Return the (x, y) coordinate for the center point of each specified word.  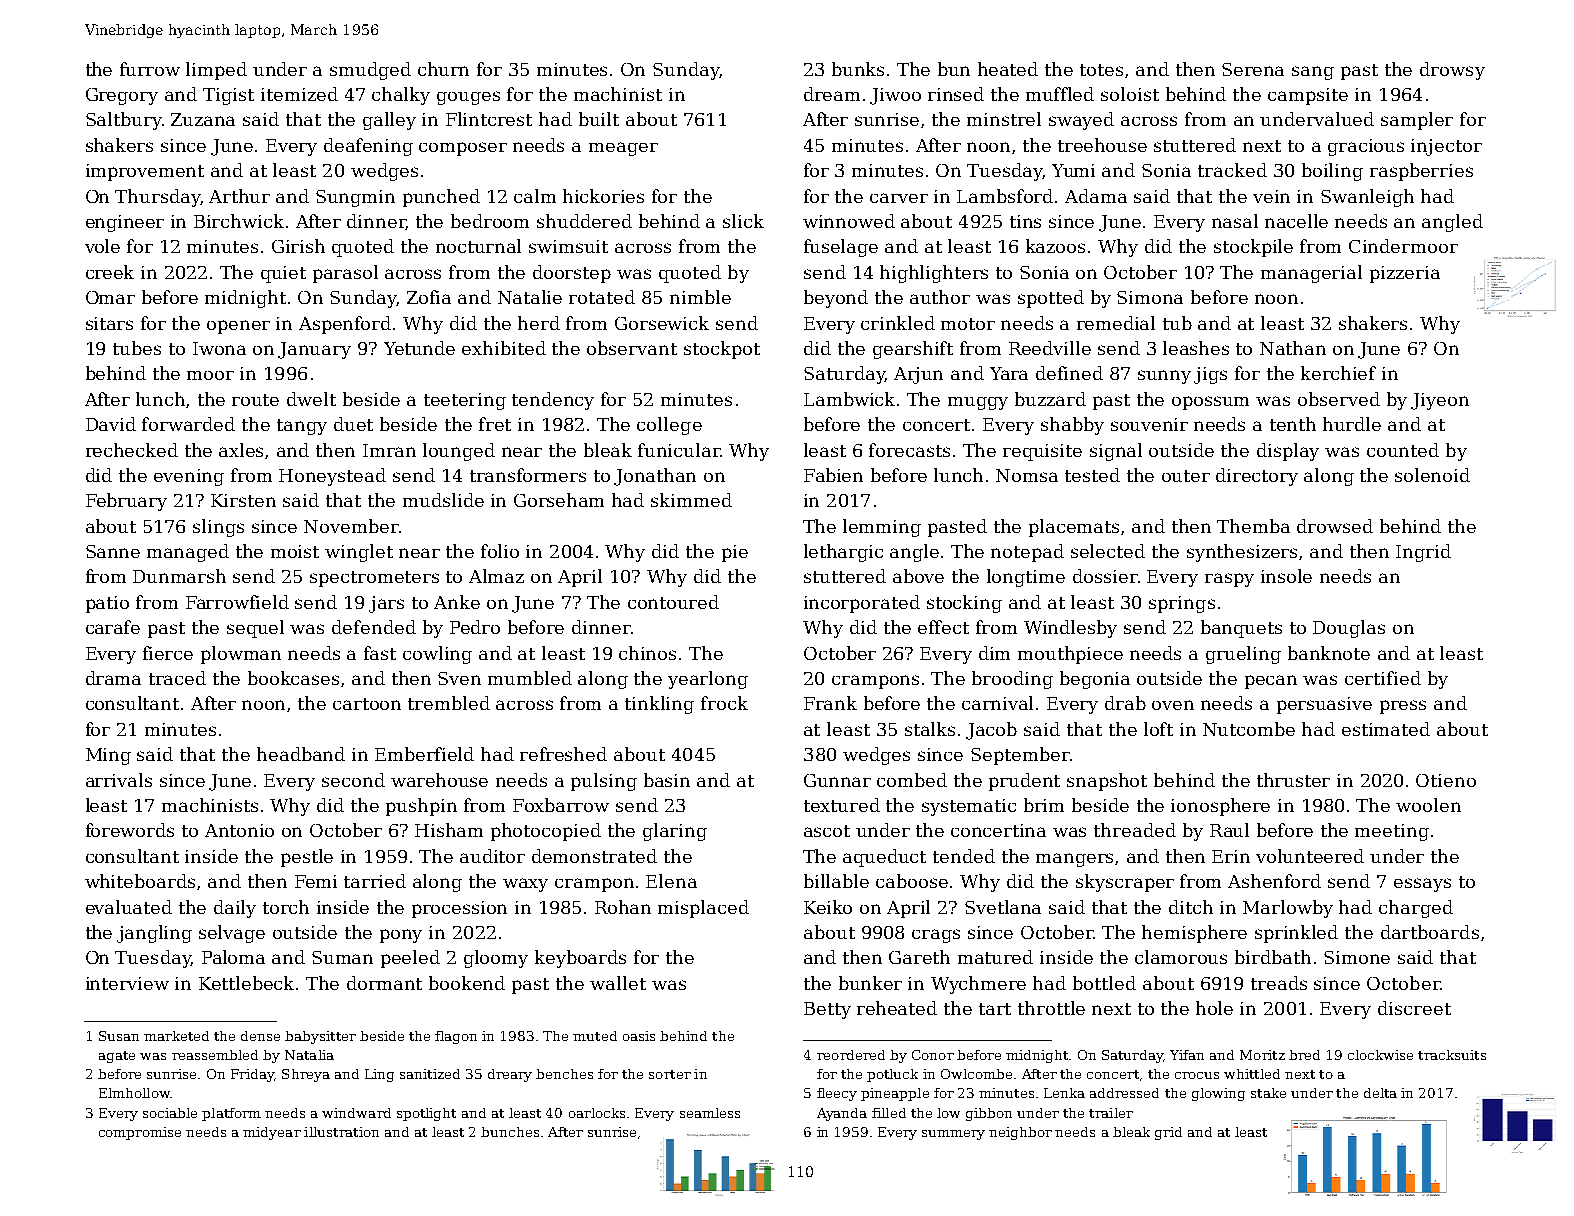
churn (443, 69)
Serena (1253, 69)
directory (1257, 477)
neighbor (1020, 1133)
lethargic (843, 553)
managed (188, 553)
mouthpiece (1070, 655)
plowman (241, 655)
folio (500, 551)
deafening (368, 147)
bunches (510, 1132)
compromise (140, 1133)
